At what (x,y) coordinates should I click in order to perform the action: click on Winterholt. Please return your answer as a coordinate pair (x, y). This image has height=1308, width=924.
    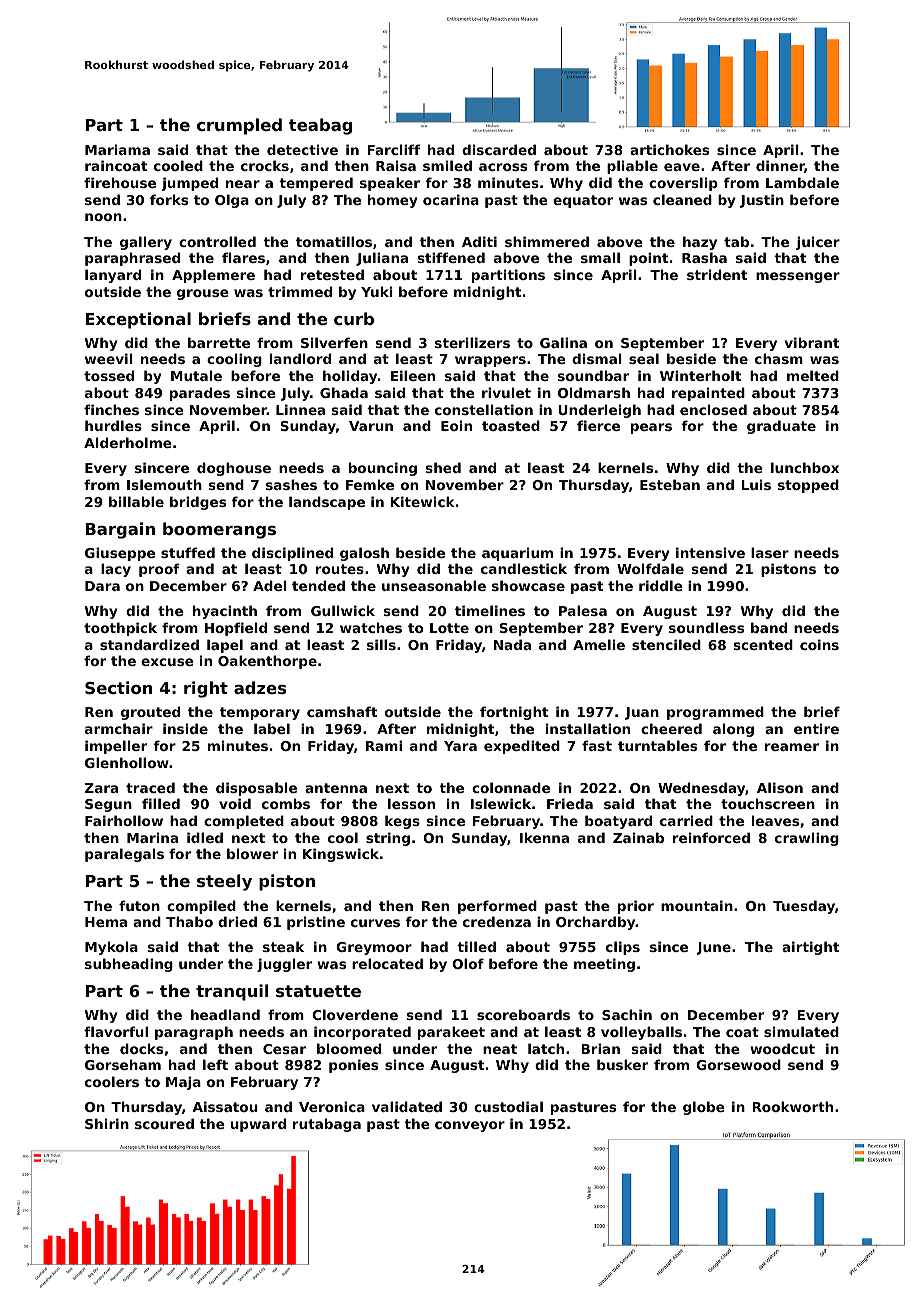
    Looking at the image, I should click on (700, 375).
